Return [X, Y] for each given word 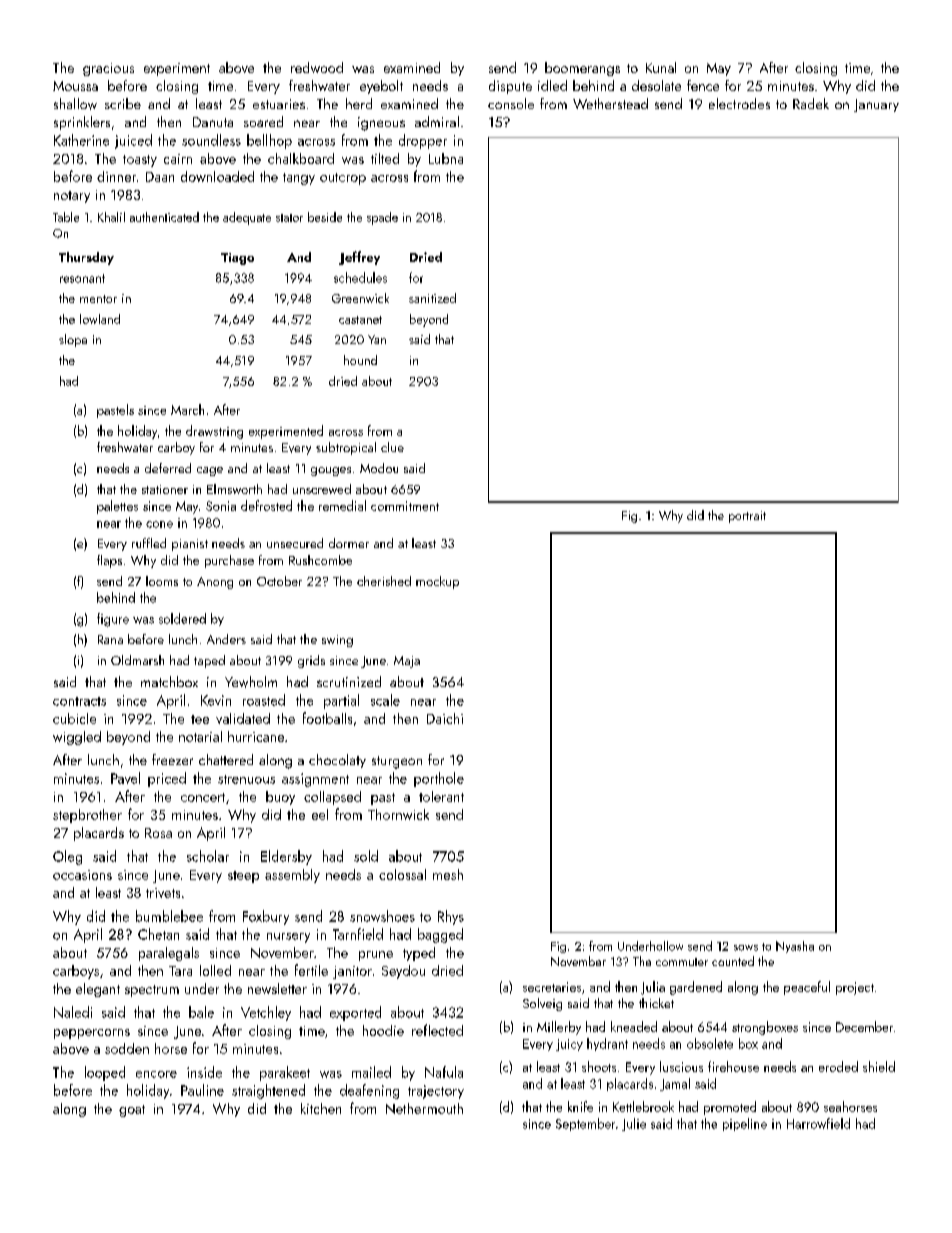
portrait [747, 517]
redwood [317, 67]
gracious [108, 69]
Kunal [661, 67]
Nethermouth [424, 1108]
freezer [172, 759]
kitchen [321, 1108]
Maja [407, 662]
